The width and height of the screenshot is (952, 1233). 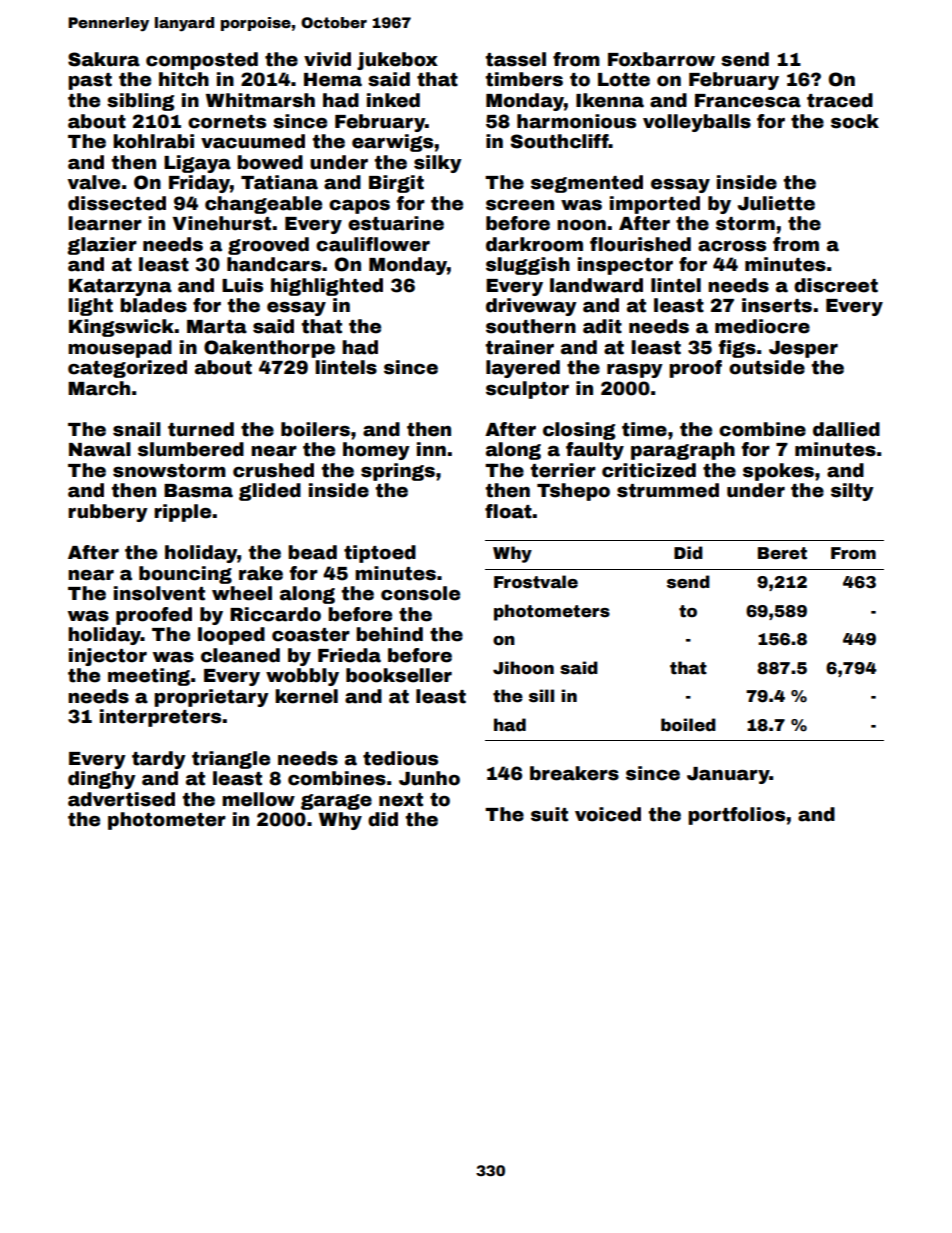 I want to click on cauliflower, so click(x=373, y=244).
